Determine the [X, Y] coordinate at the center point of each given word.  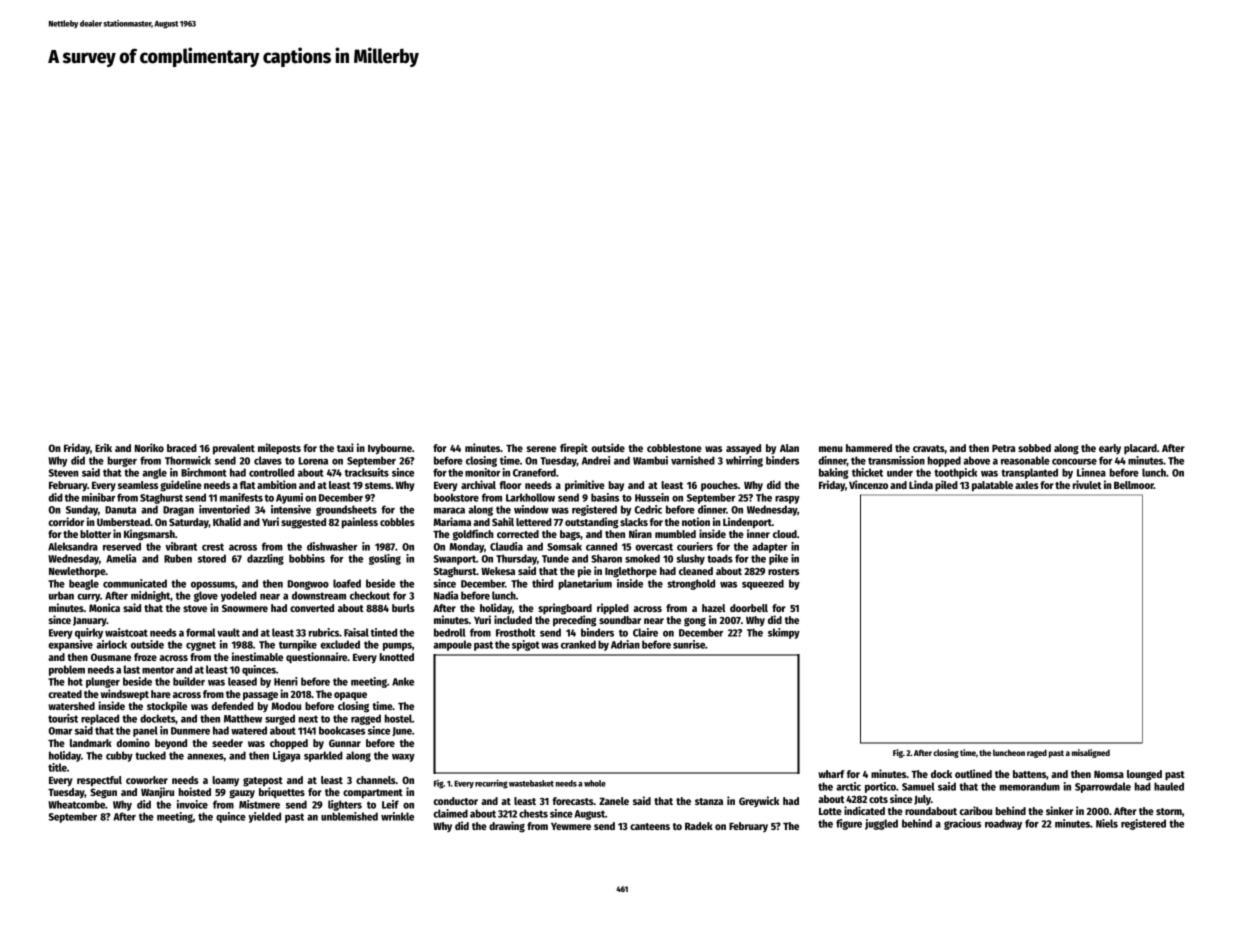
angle [154, 473]
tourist [63, 718]
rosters [783, 571]
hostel [398, 718]
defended [232, 706]
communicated [135, 583]
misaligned [1091, 753]
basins [605, 497]
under [900, 472]
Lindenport [747, 523]
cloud [785, 534]
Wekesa [498, 571]
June [402, 731]
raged [1037, 753]
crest [213, 547]
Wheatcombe [76, 804]
